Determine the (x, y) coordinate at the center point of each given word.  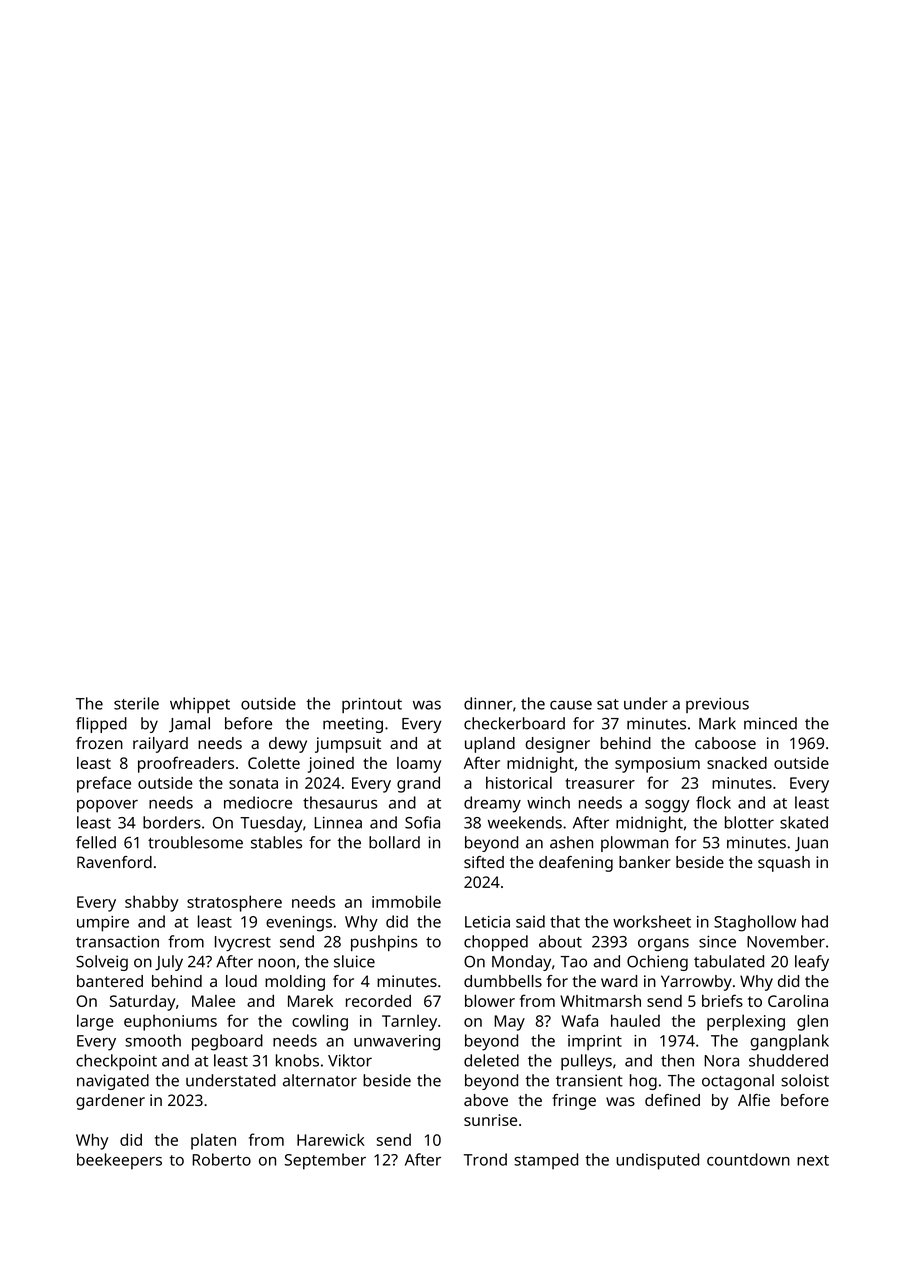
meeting (353, 725)
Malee (213, 1001)
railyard (160, 745)
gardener (110, 1102)
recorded (378, 1001)
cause (571, 705)
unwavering (397, 1043)
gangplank (789, 1042)
